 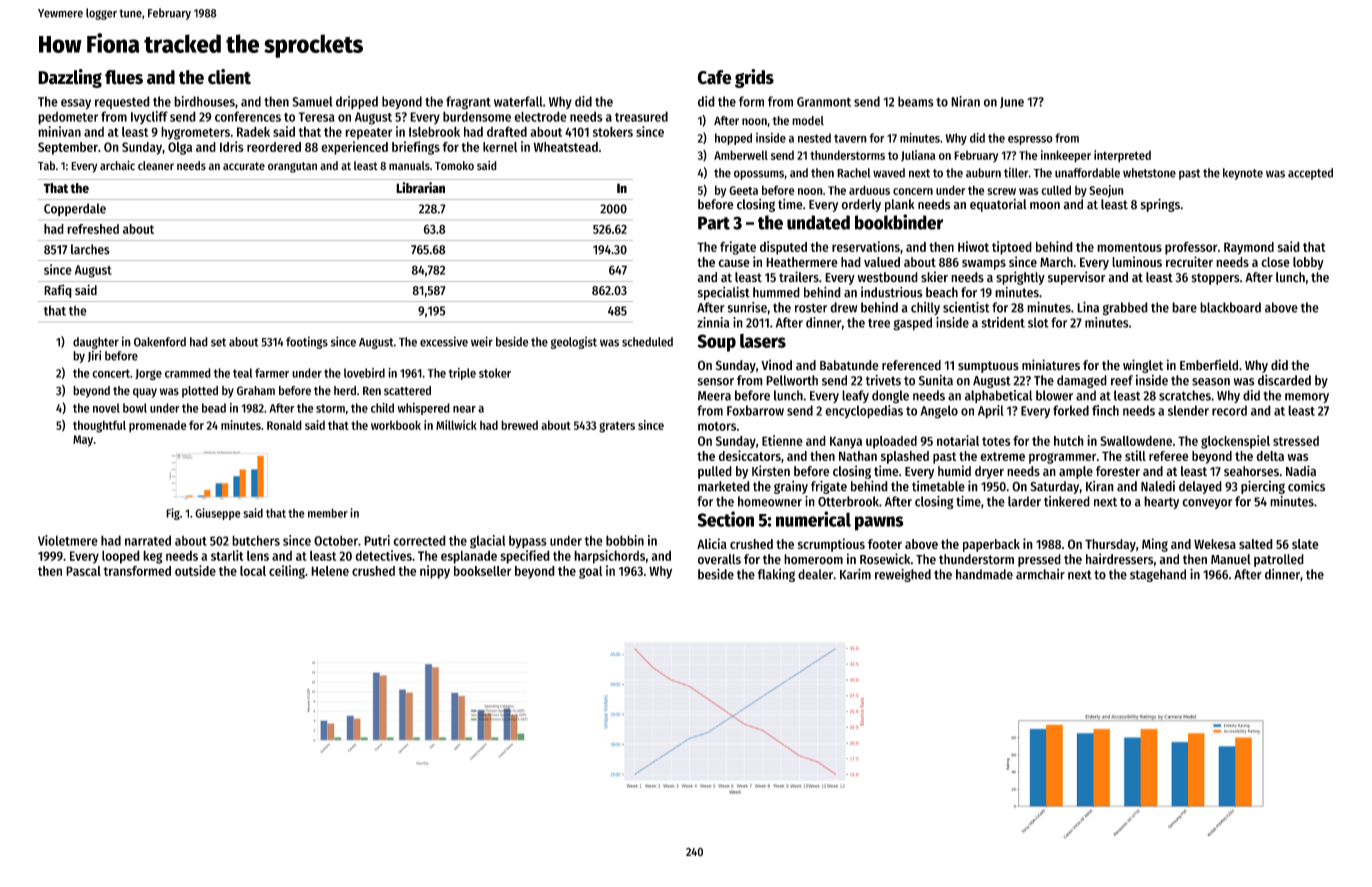 I want to click on totes, so click(x=996, y=441).
